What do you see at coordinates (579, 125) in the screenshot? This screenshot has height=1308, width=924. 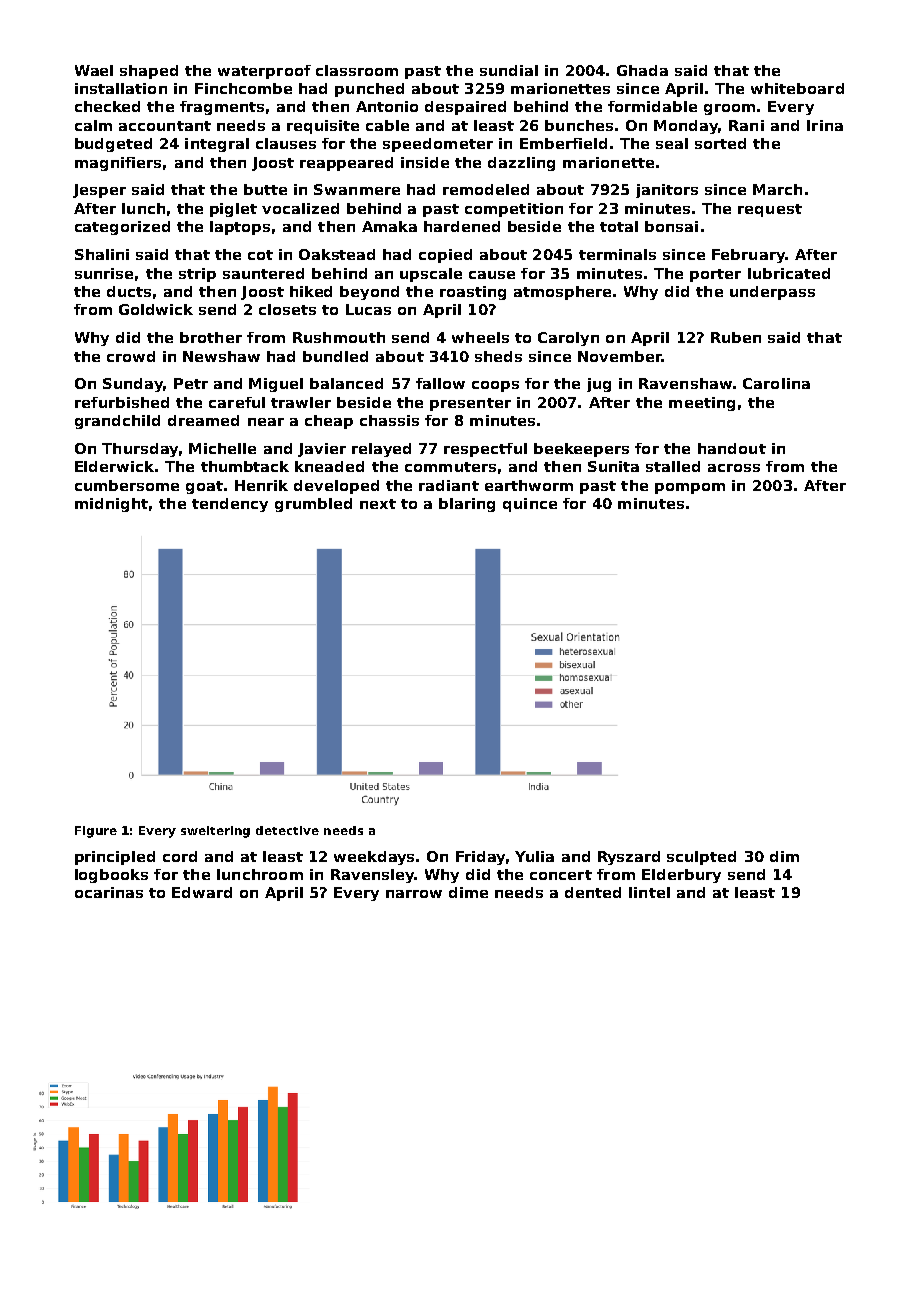 I see `bunches` at bounding box center [579, 125].
